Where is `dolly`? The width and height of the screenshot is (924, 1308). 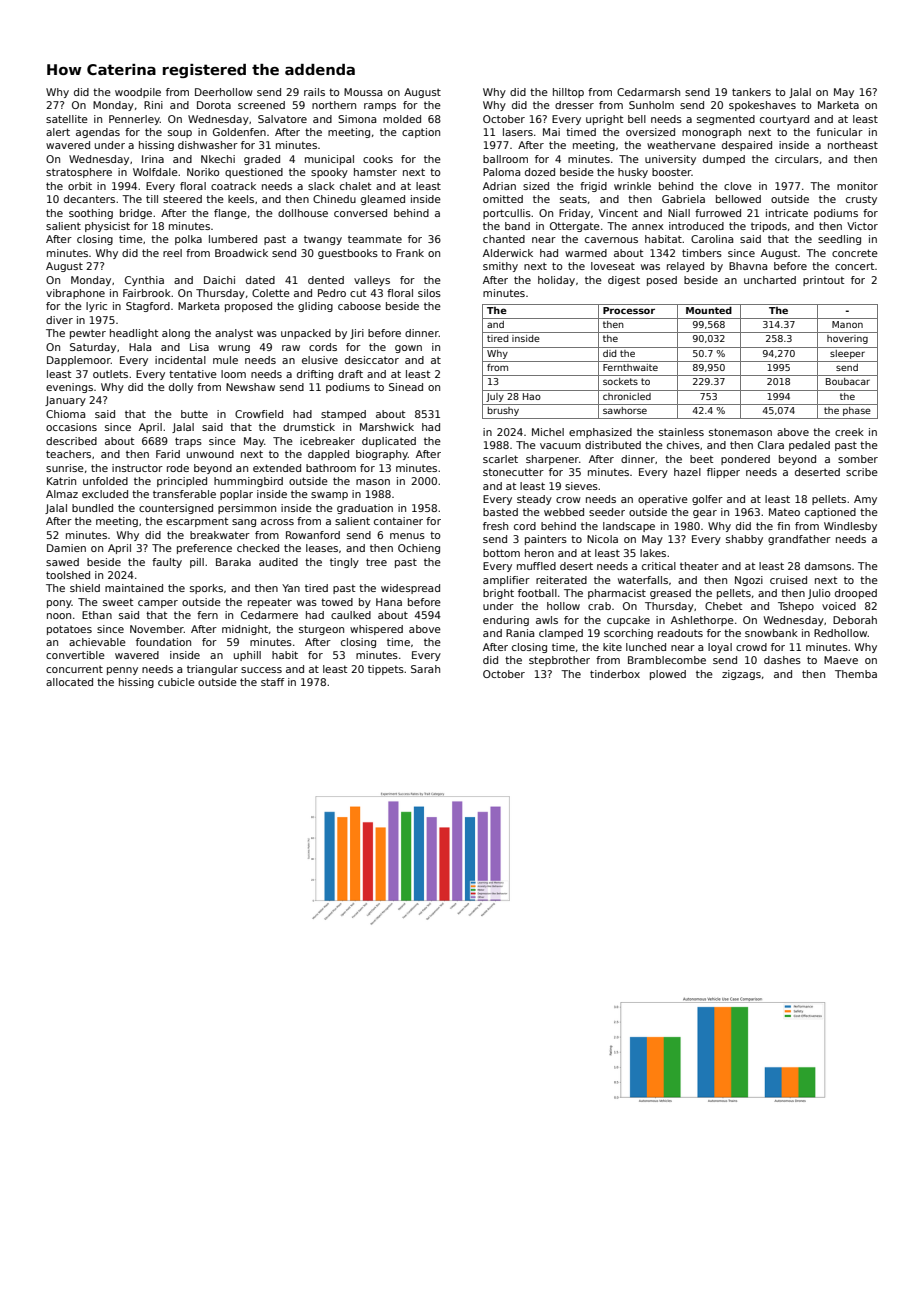 dolly is located at coordinates (181, 388).
